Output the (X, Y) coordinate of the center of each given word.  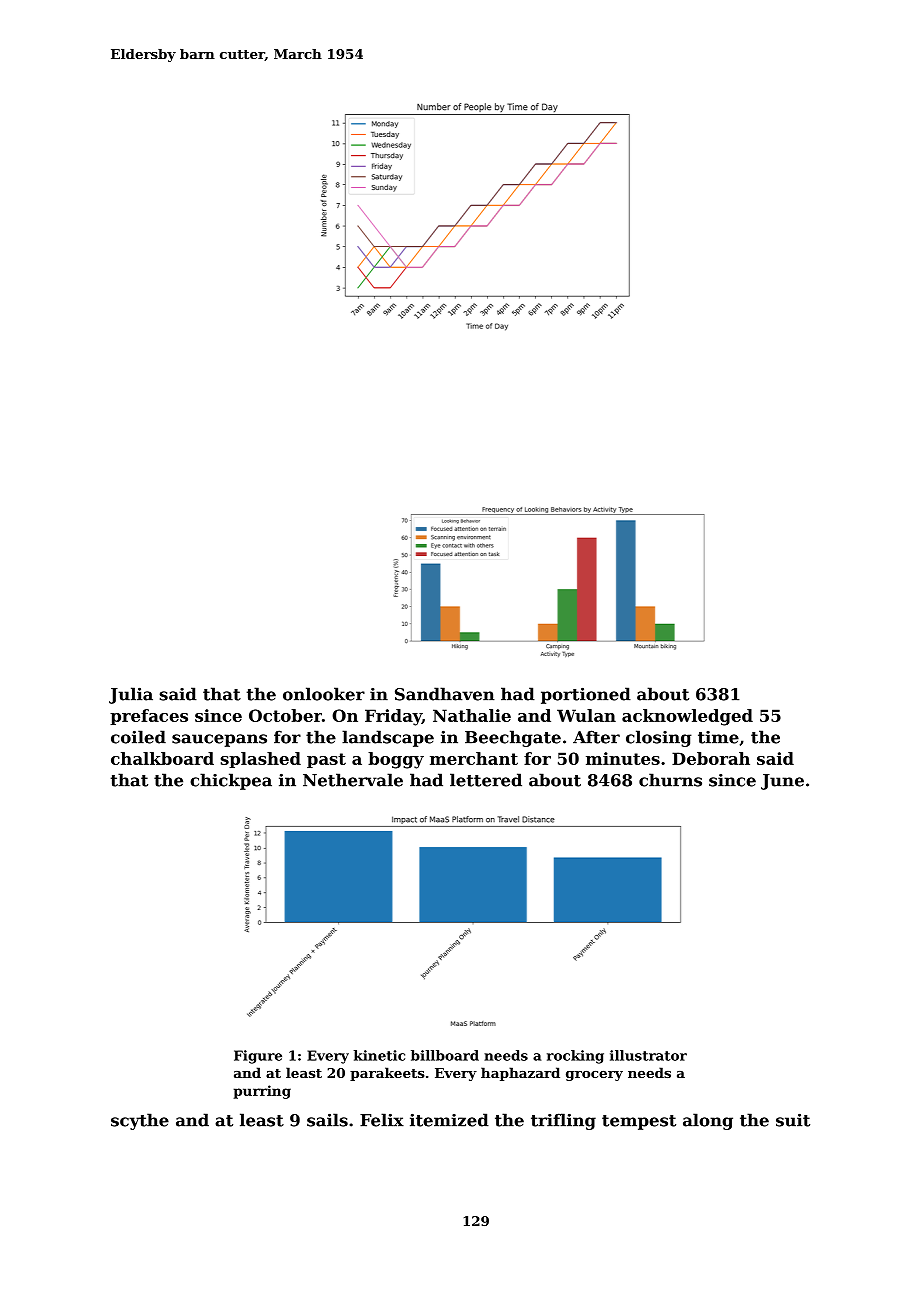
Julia (131, 695)
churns (670, 780)
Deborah (711, 758)
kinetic (379, 1055)
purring (262, 1092)
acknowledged (687, 717)
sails (327, 1120)
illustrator (648, 1055)
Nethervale (353, 780)
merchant (474, 758)
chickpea (231, 781)
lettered (486, 780)
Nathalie (472, 715)
